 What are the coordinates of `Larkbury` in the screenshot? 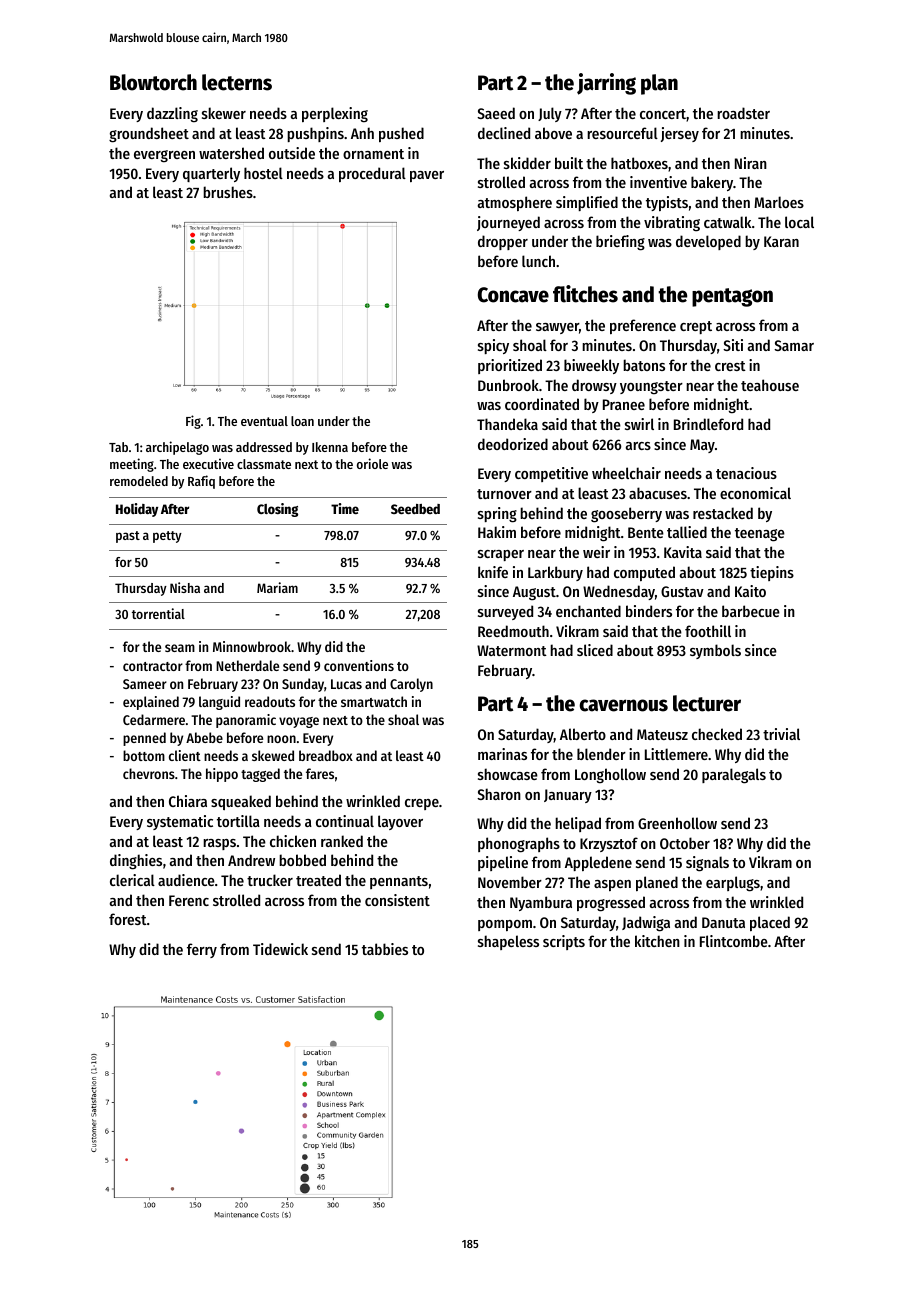 It's located at (555, 573).
